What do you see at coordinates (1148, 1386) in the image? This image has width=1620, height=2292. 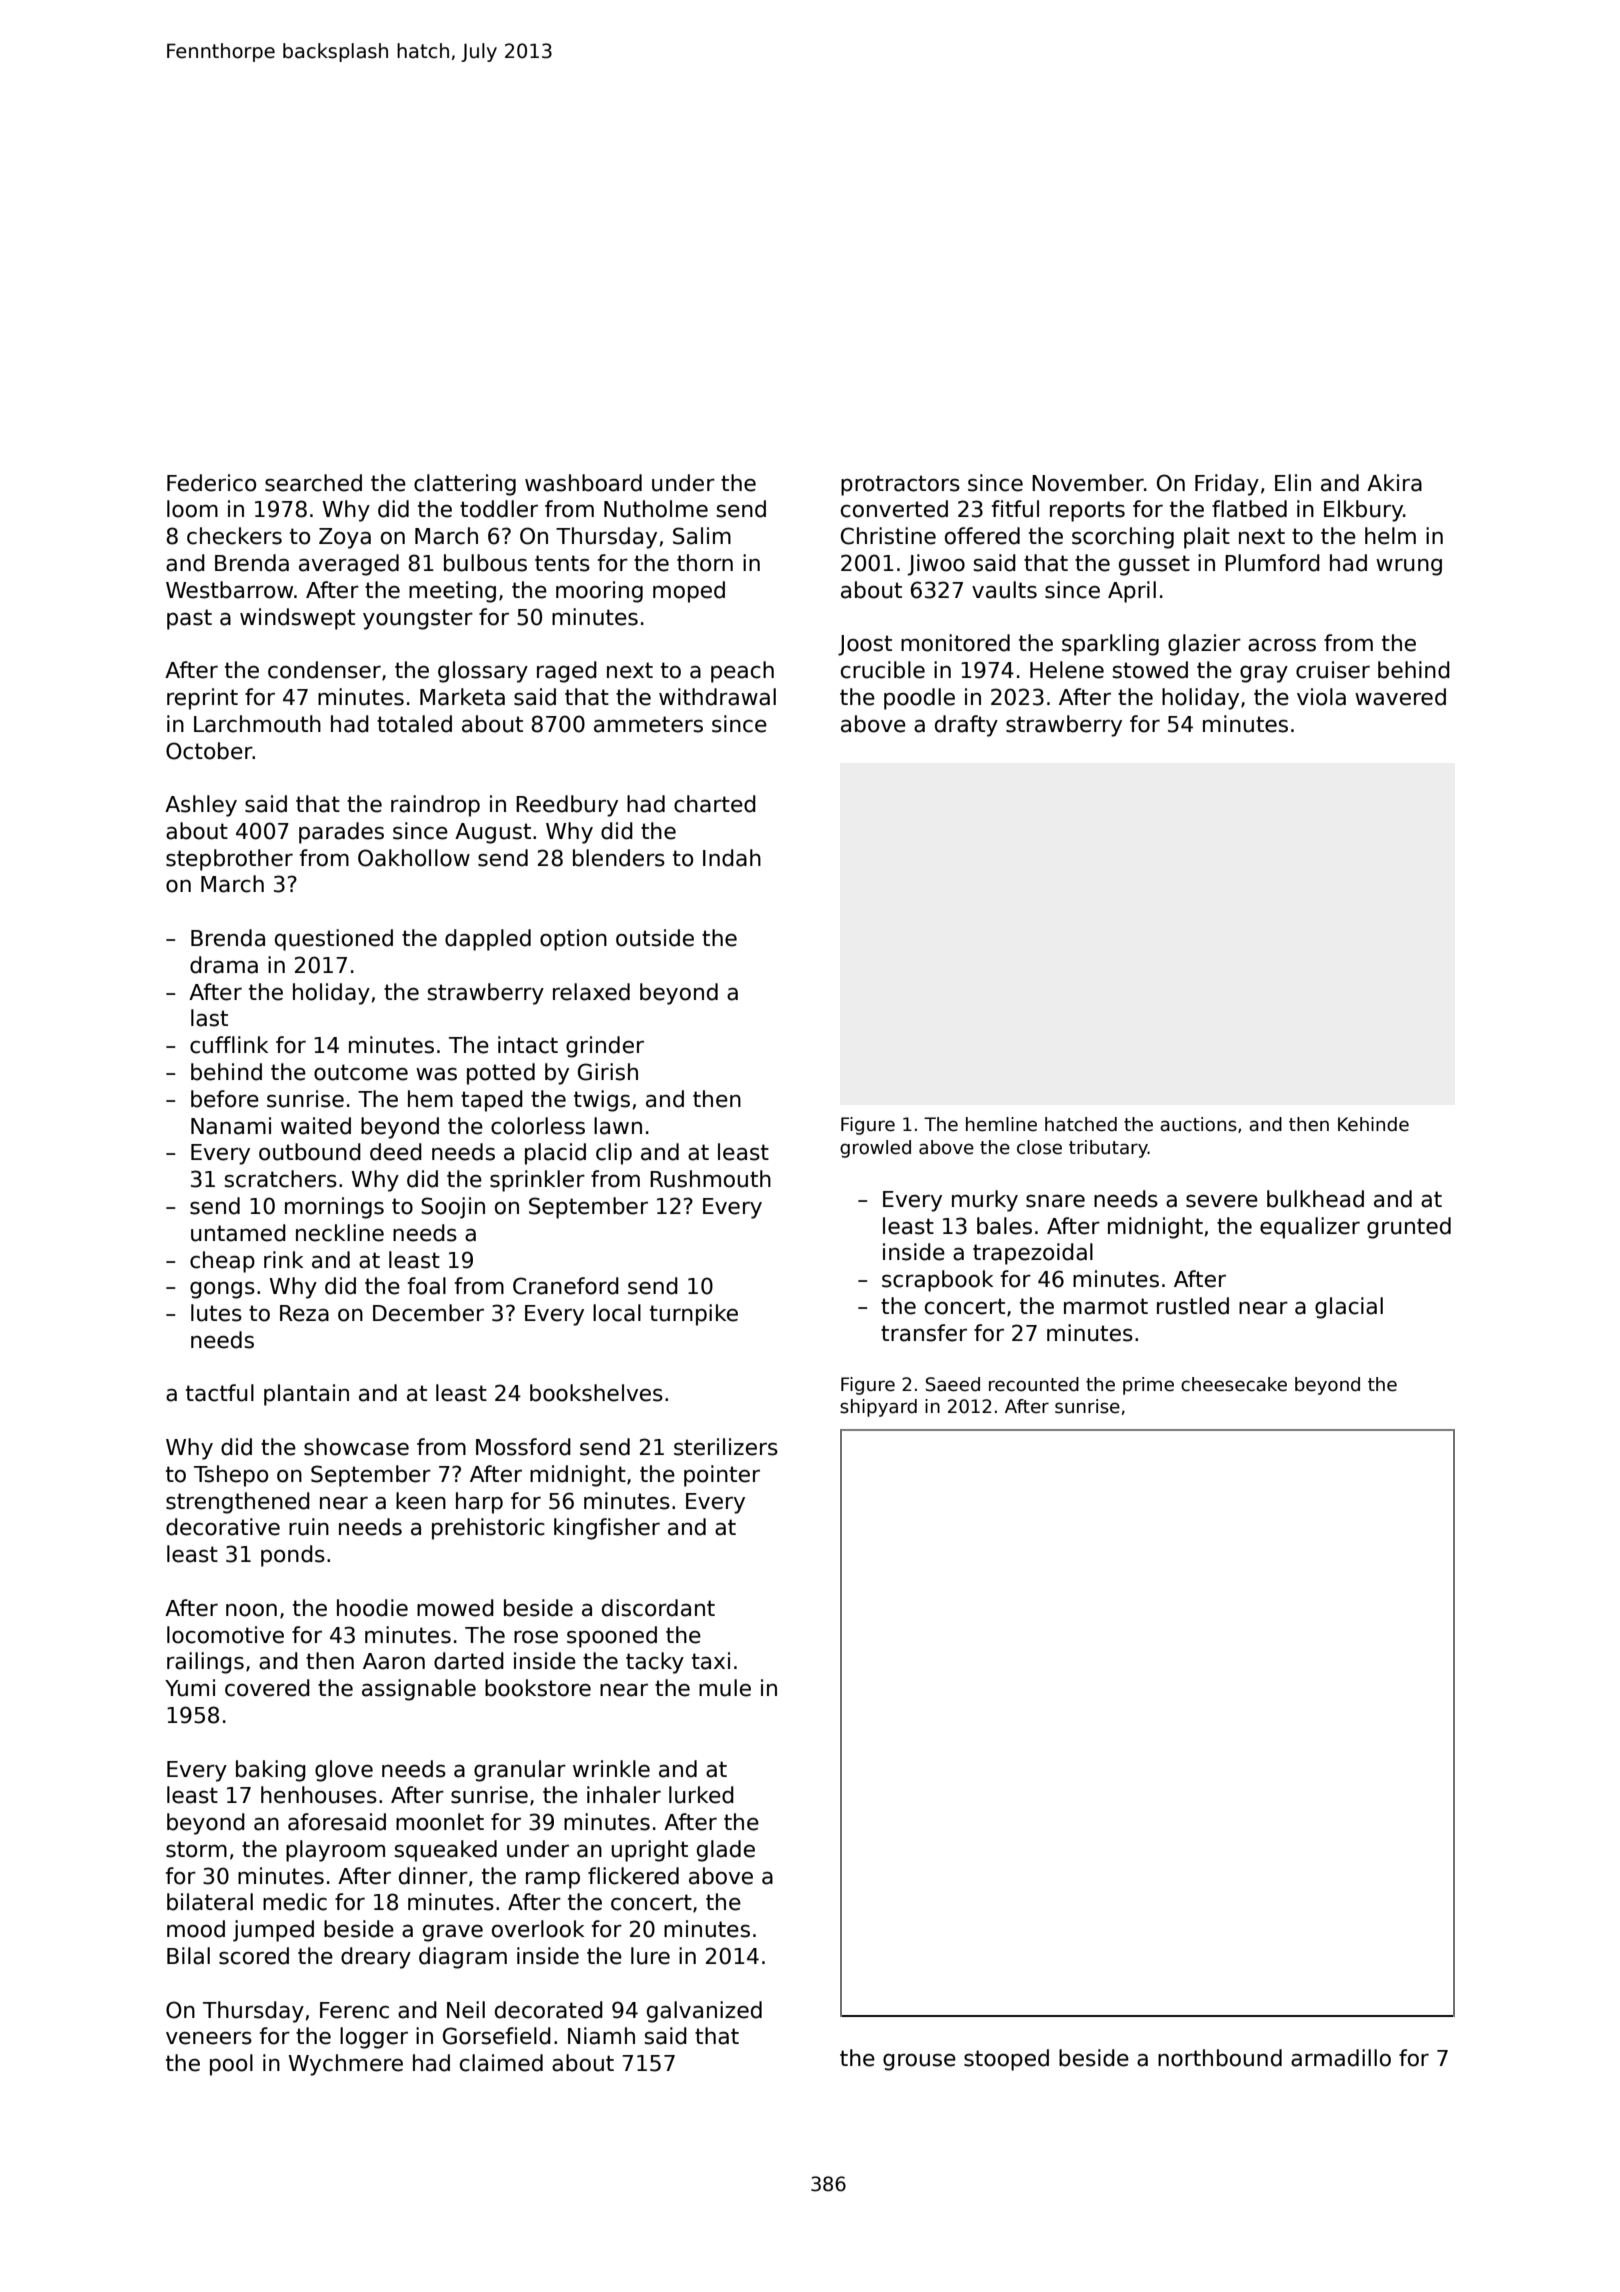 I see `prime` at bounding box center [1148, 1386].
